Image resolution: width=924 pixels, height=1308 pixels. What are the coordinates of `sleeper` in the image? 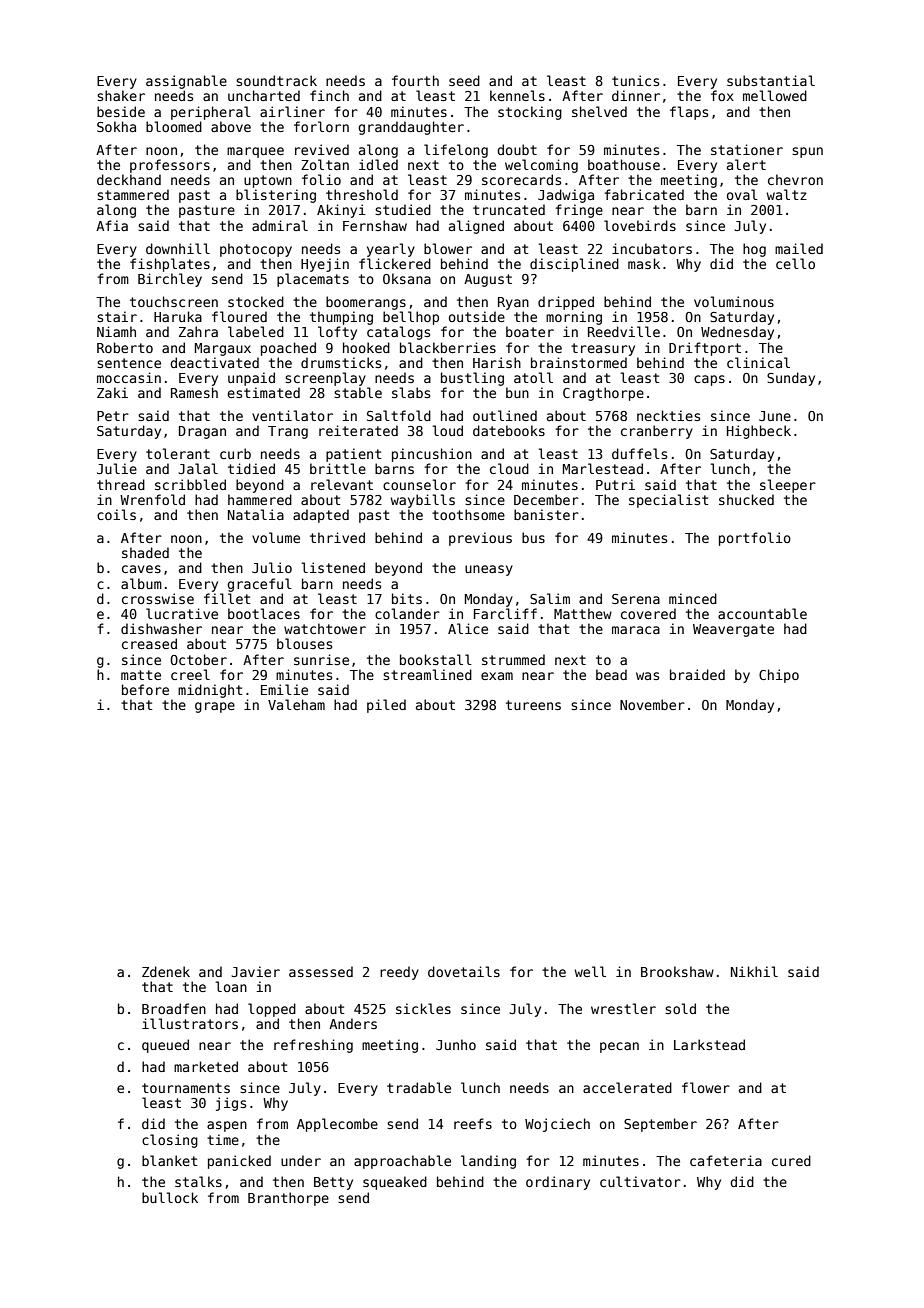 It's located at (788, 486).
